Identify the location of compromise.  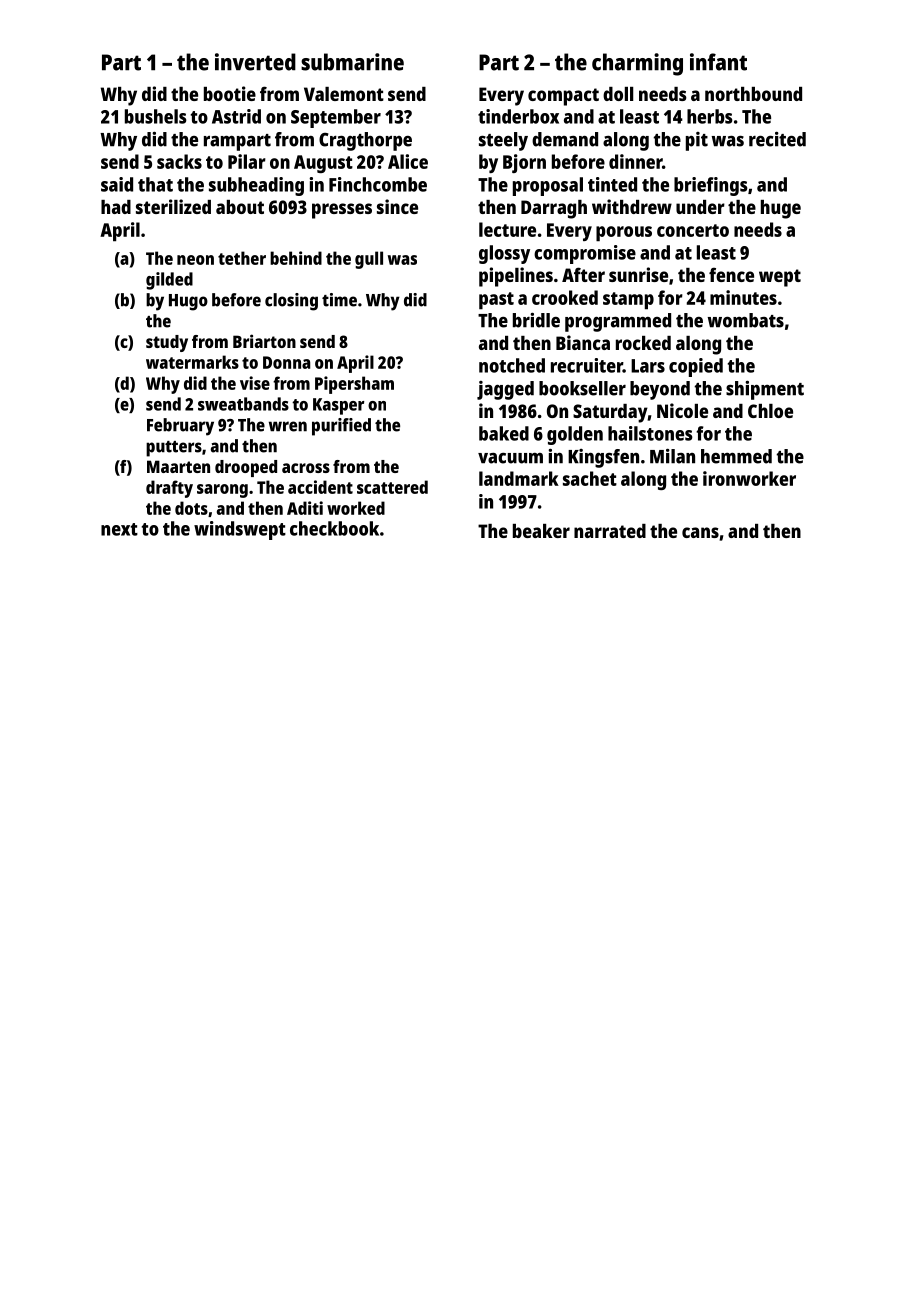
(585, 254).
